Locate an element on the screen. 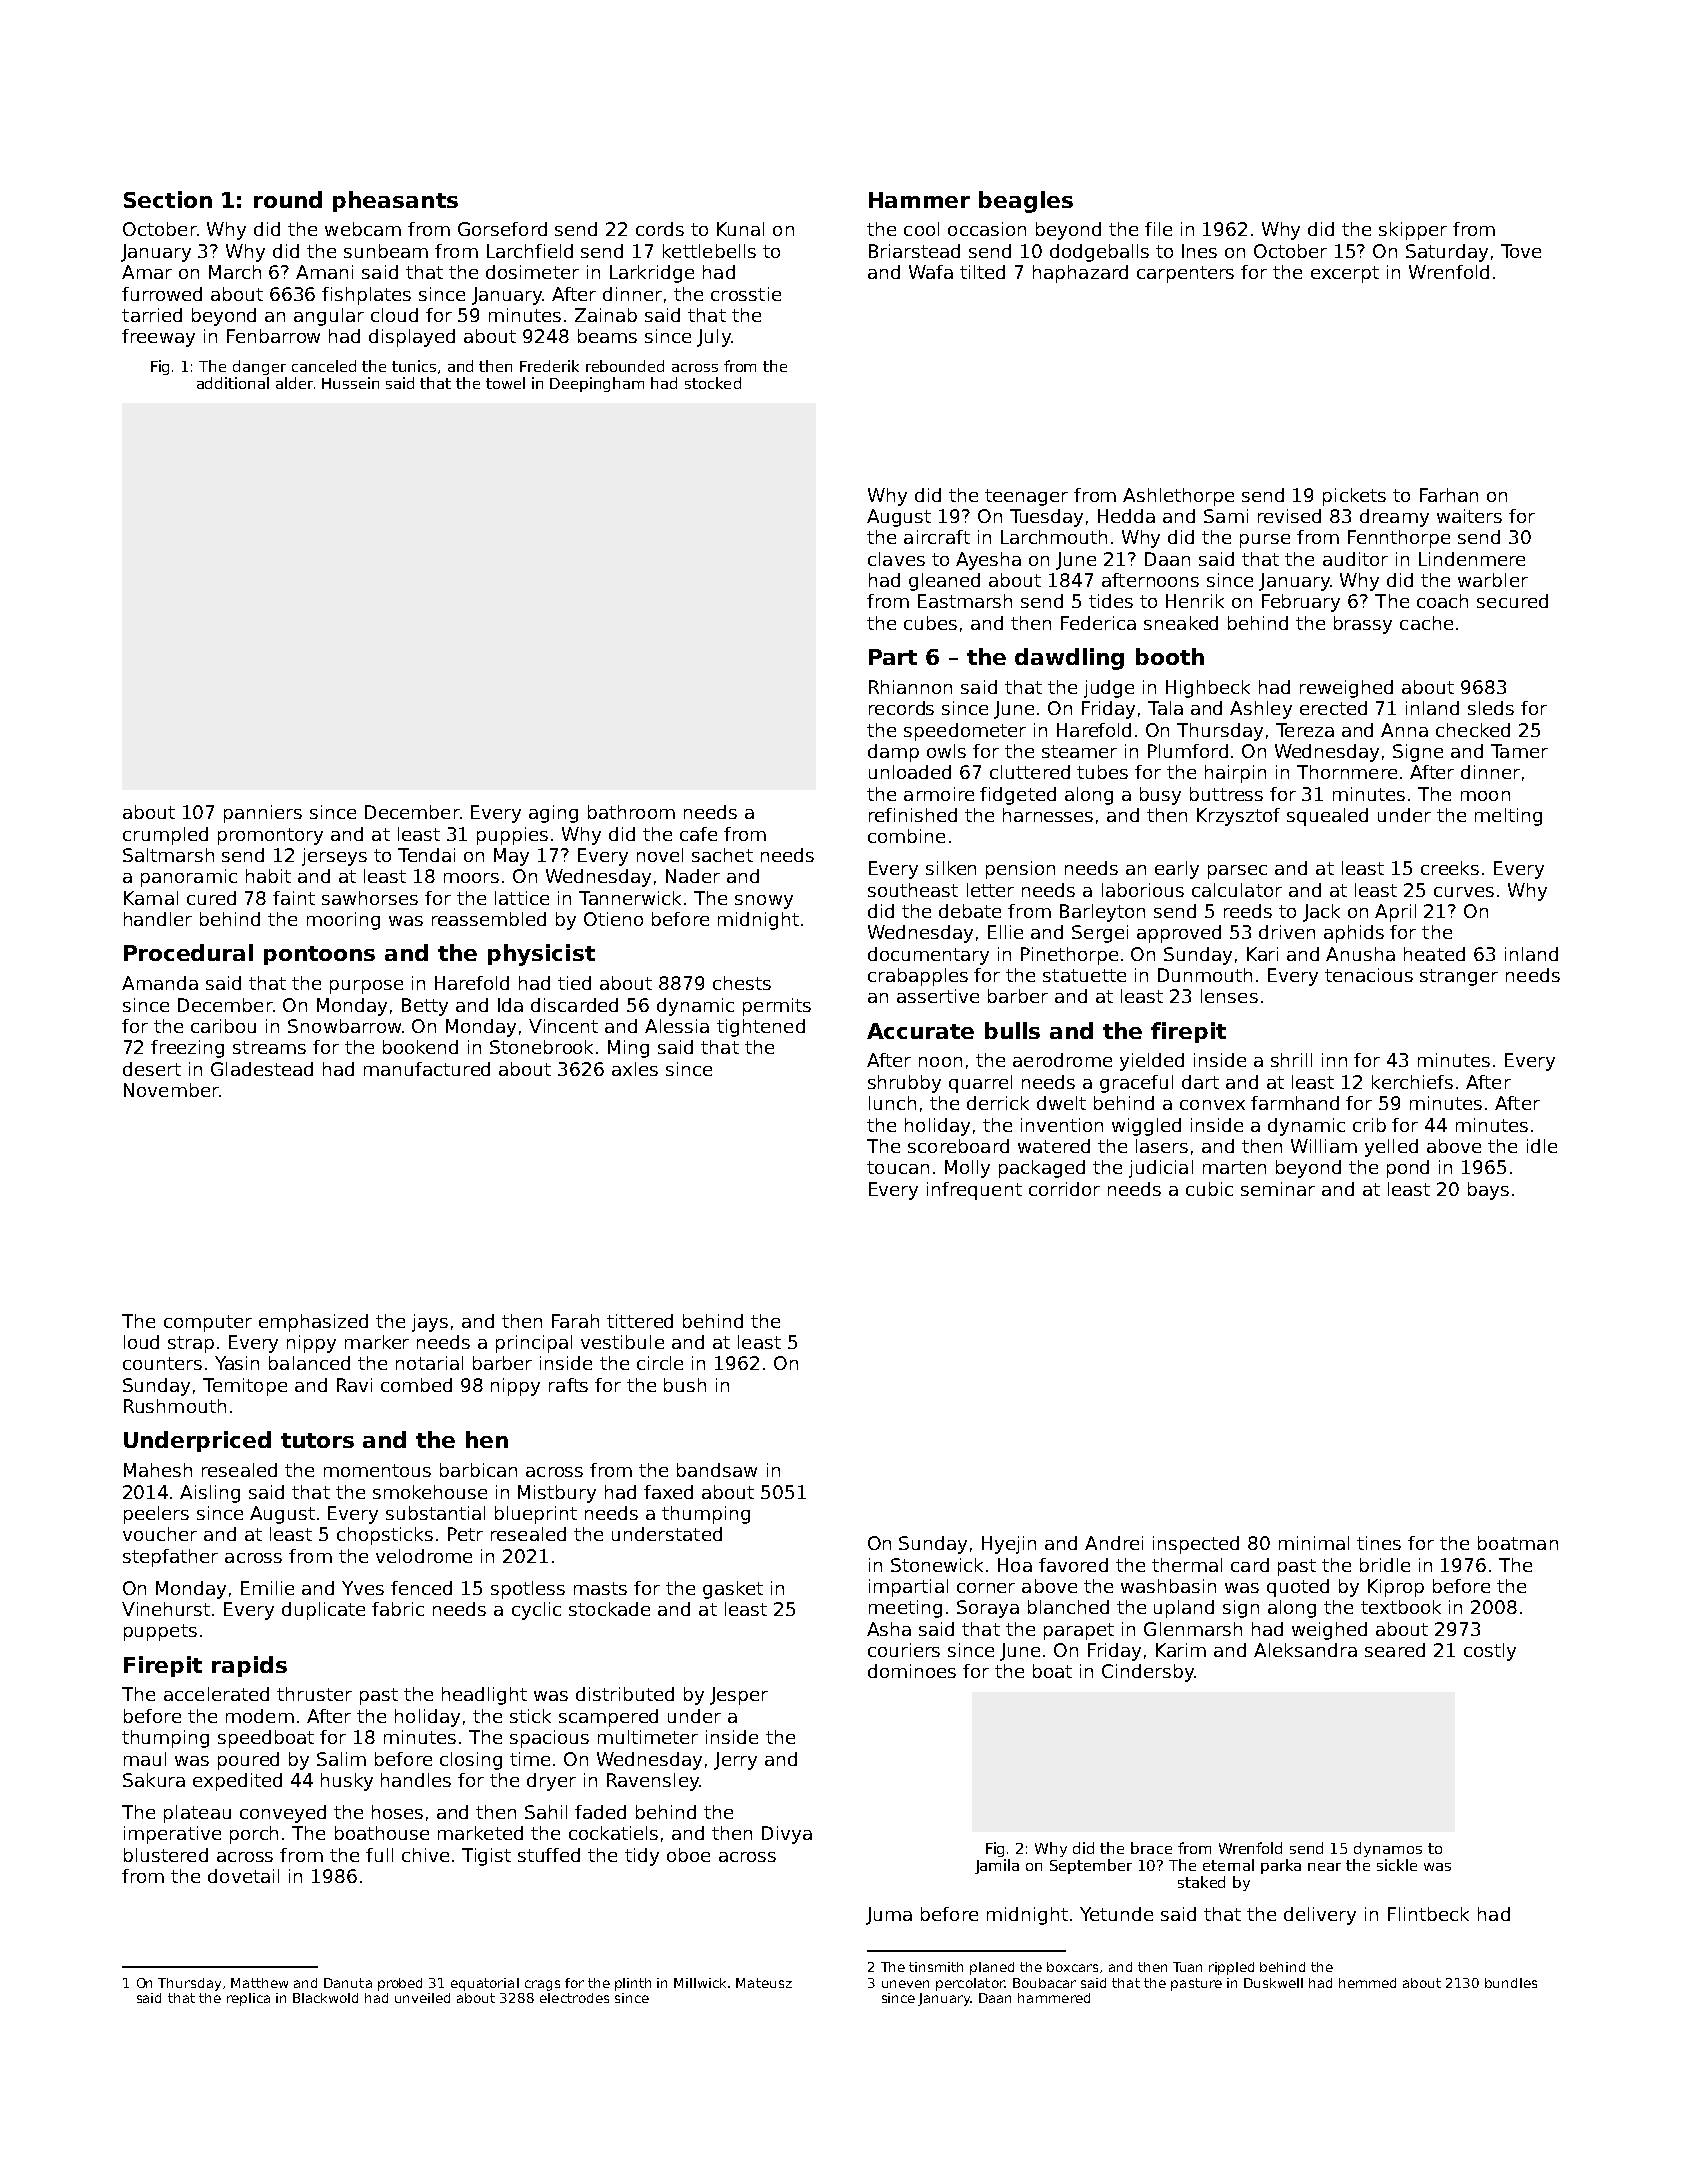 Image resolution: width=1683 pixels, height=2178 pixels. bays is located at coordinates (1488, 1191).
